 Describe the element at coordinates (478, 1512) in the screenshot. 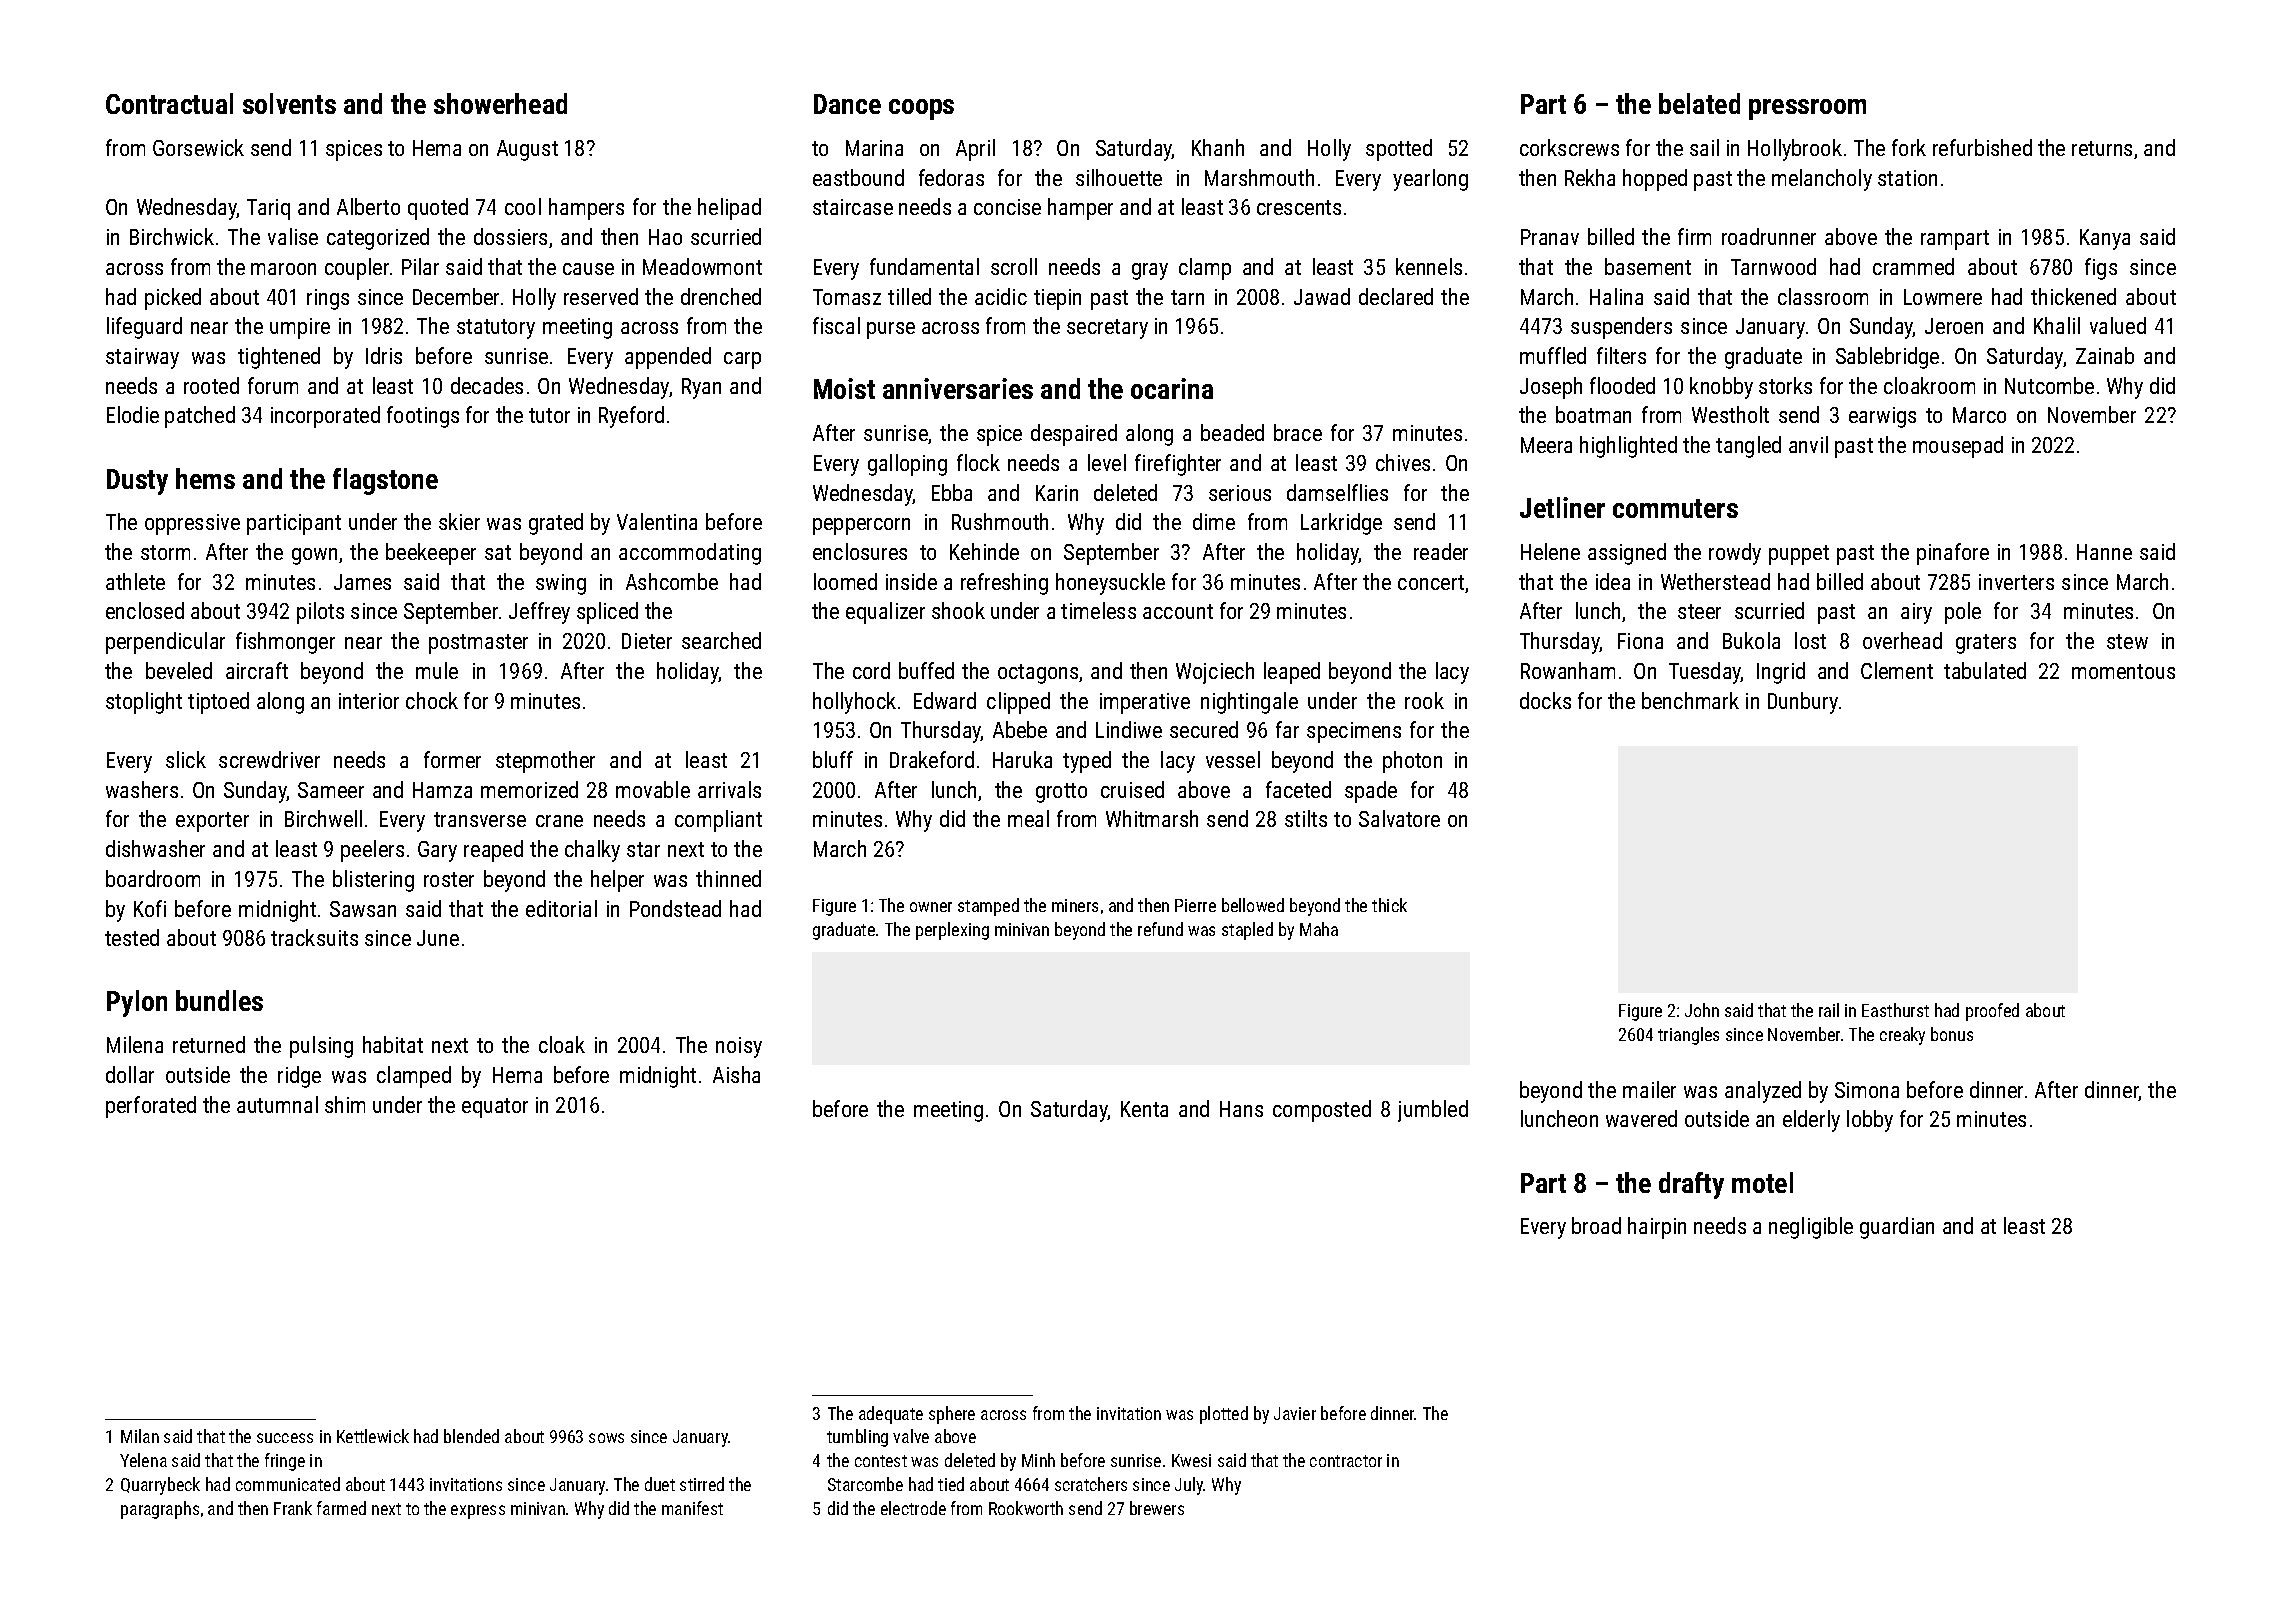

I see `express` at that location.
